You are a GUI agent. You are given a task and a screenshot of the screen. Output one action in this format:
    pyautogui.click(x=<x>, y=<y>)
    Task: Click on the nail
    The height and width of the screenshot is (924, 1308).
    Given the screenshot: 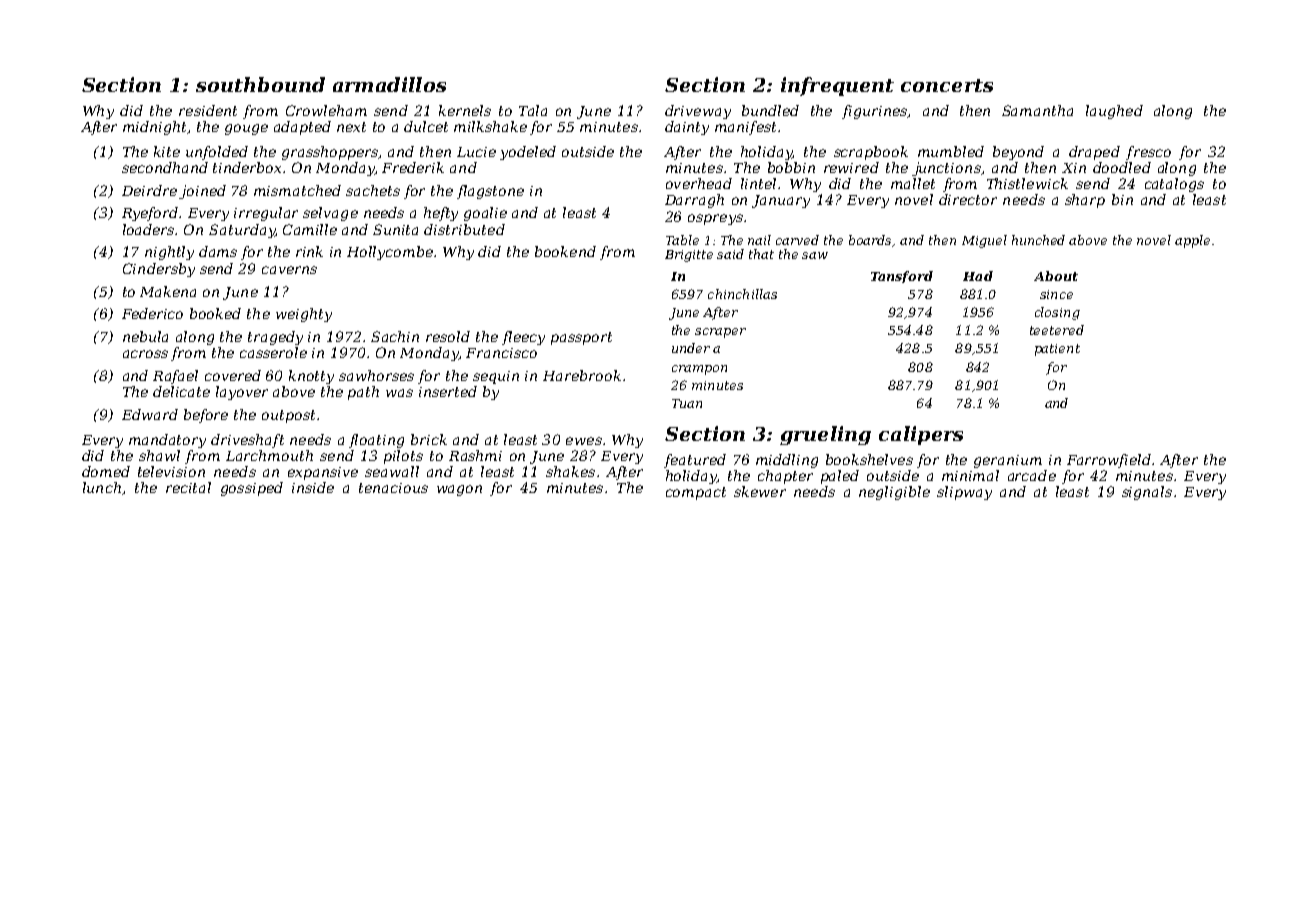 What is the action you would take?
    pyautogui.click(x=759, y=240)
